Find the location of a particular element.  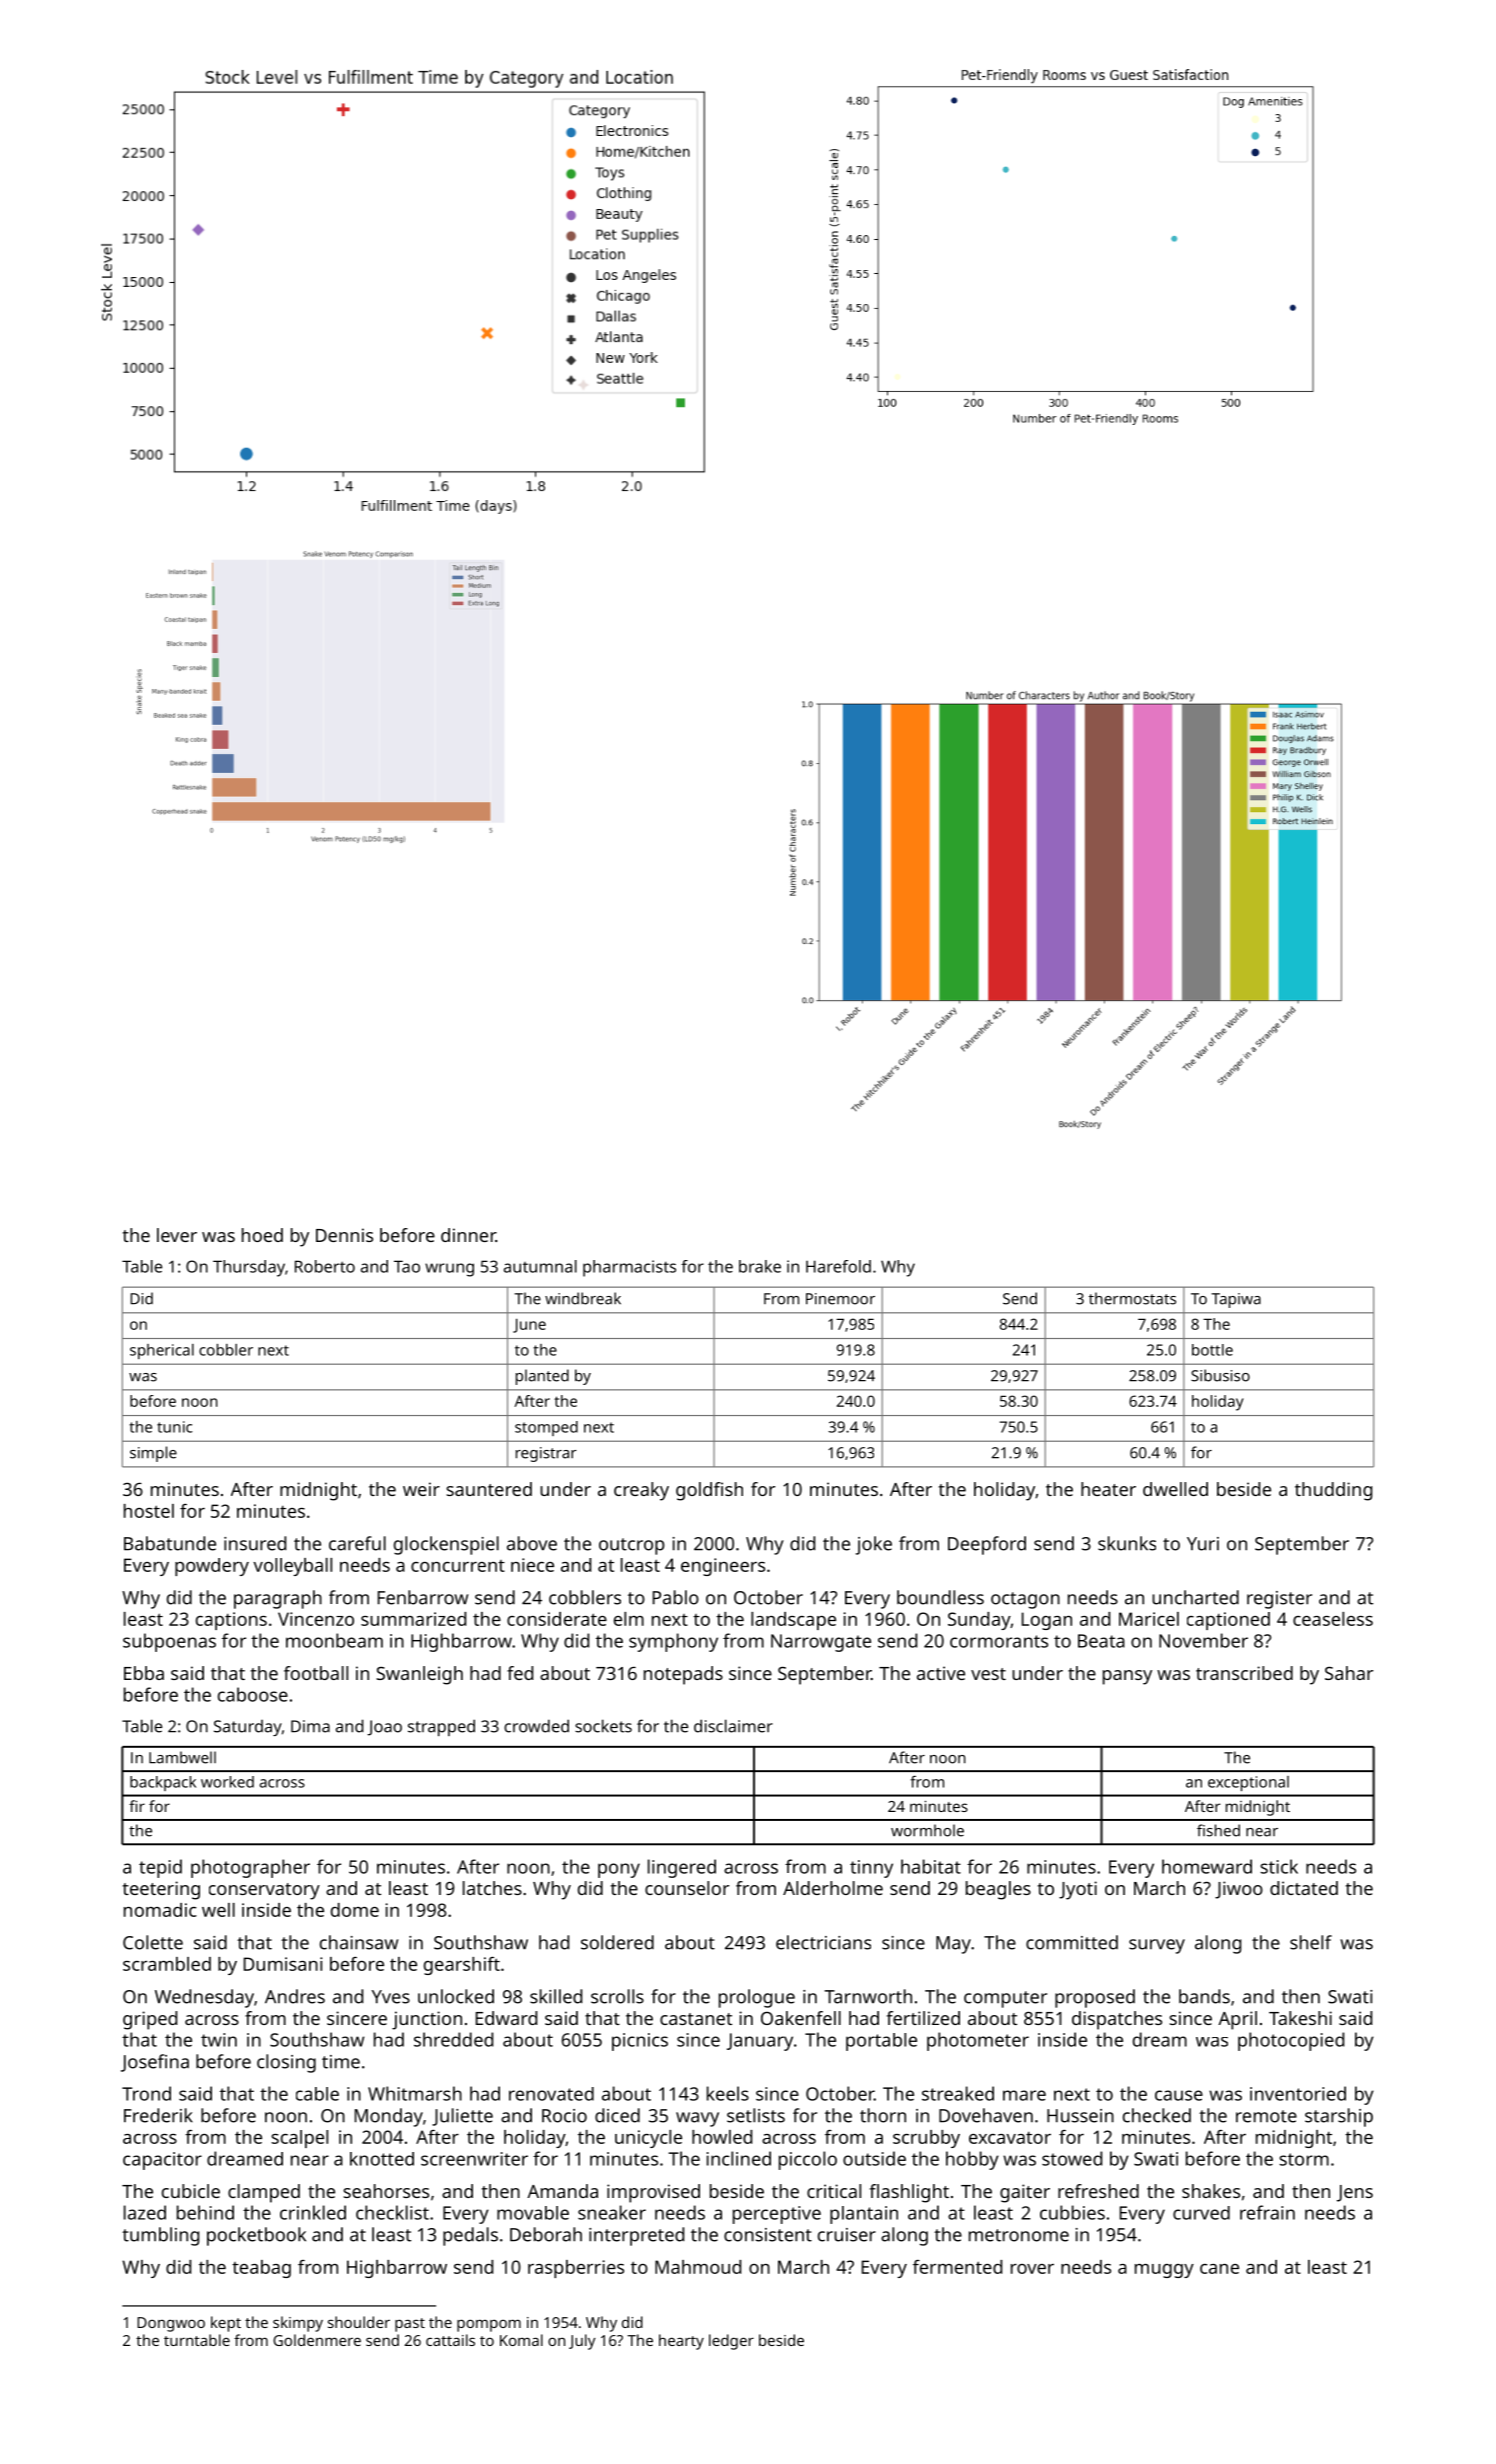

Dima is located at coordinates (310, 1726).
